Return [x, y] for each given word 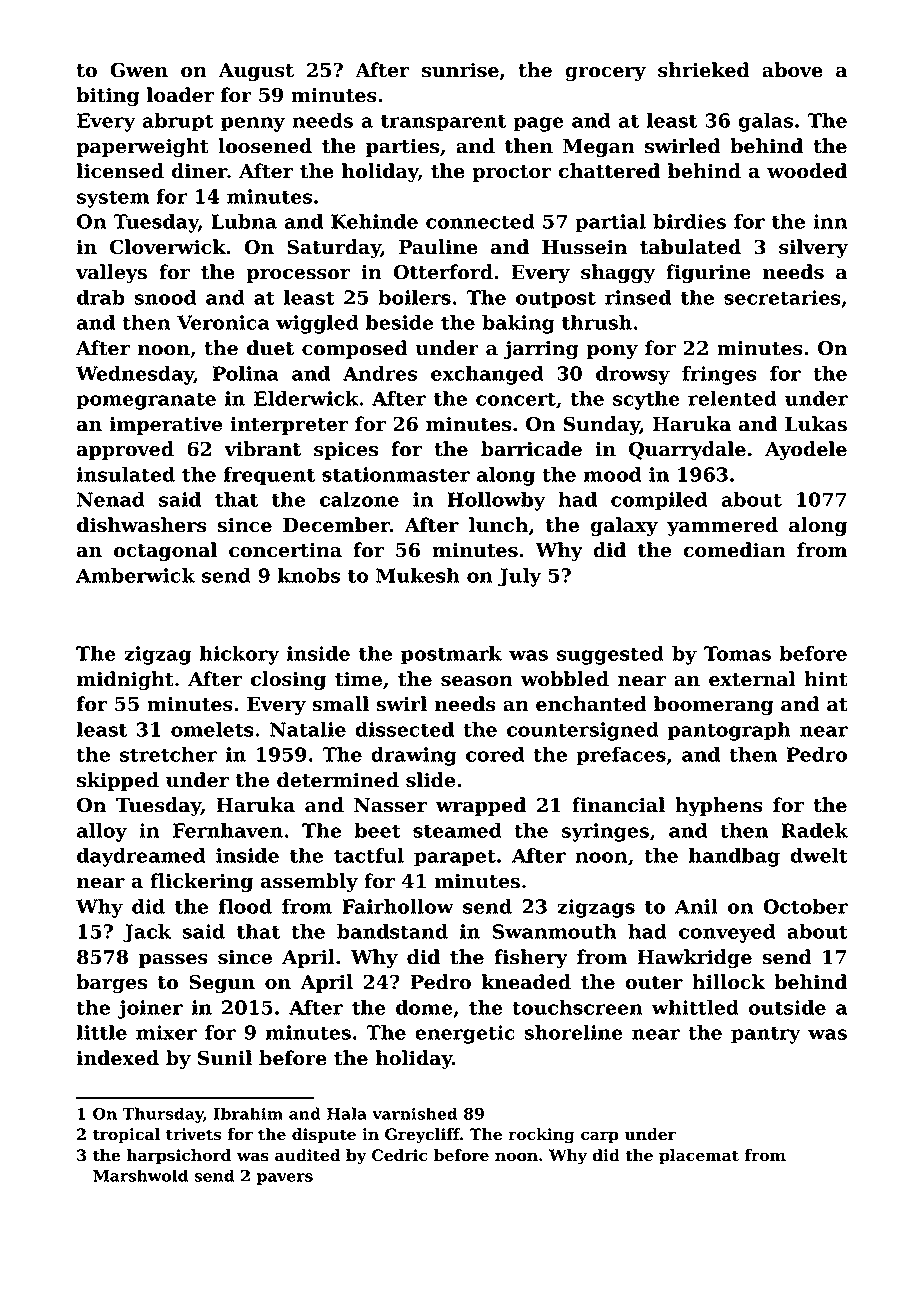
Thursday [163, 1115]
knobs [309, 575]
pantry [766, 1035]
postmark [451, 655]
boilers [414, 297]
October [805, 906]
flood [245, 906]
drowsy [633, 375]
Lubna [244, 221]
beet [377, 830]
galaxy [624, 526]
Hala [347, 1113]
